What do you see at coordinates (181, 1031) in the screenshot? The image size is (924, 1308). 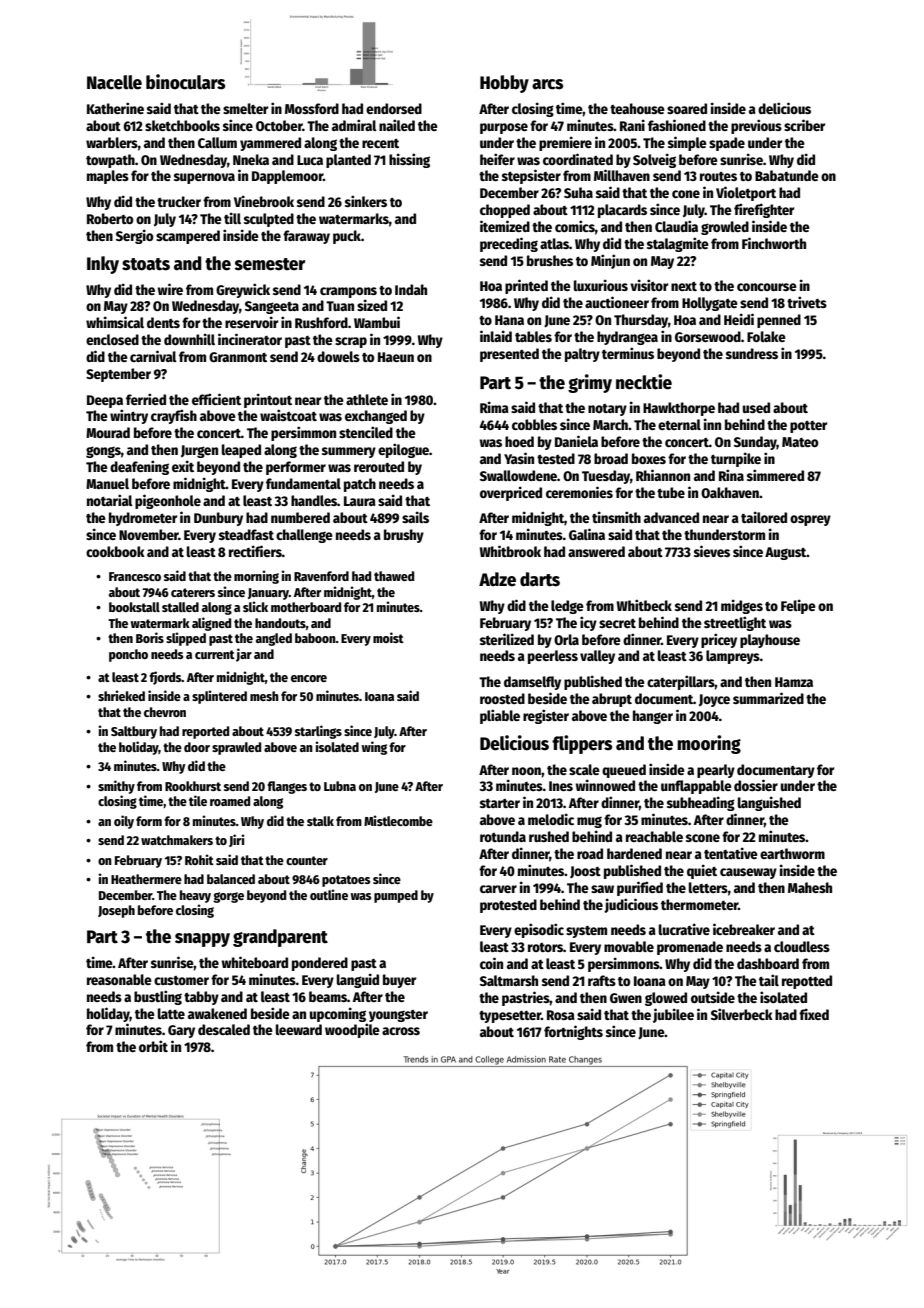 I see `Gary` at bounding box center [181, 1031].
